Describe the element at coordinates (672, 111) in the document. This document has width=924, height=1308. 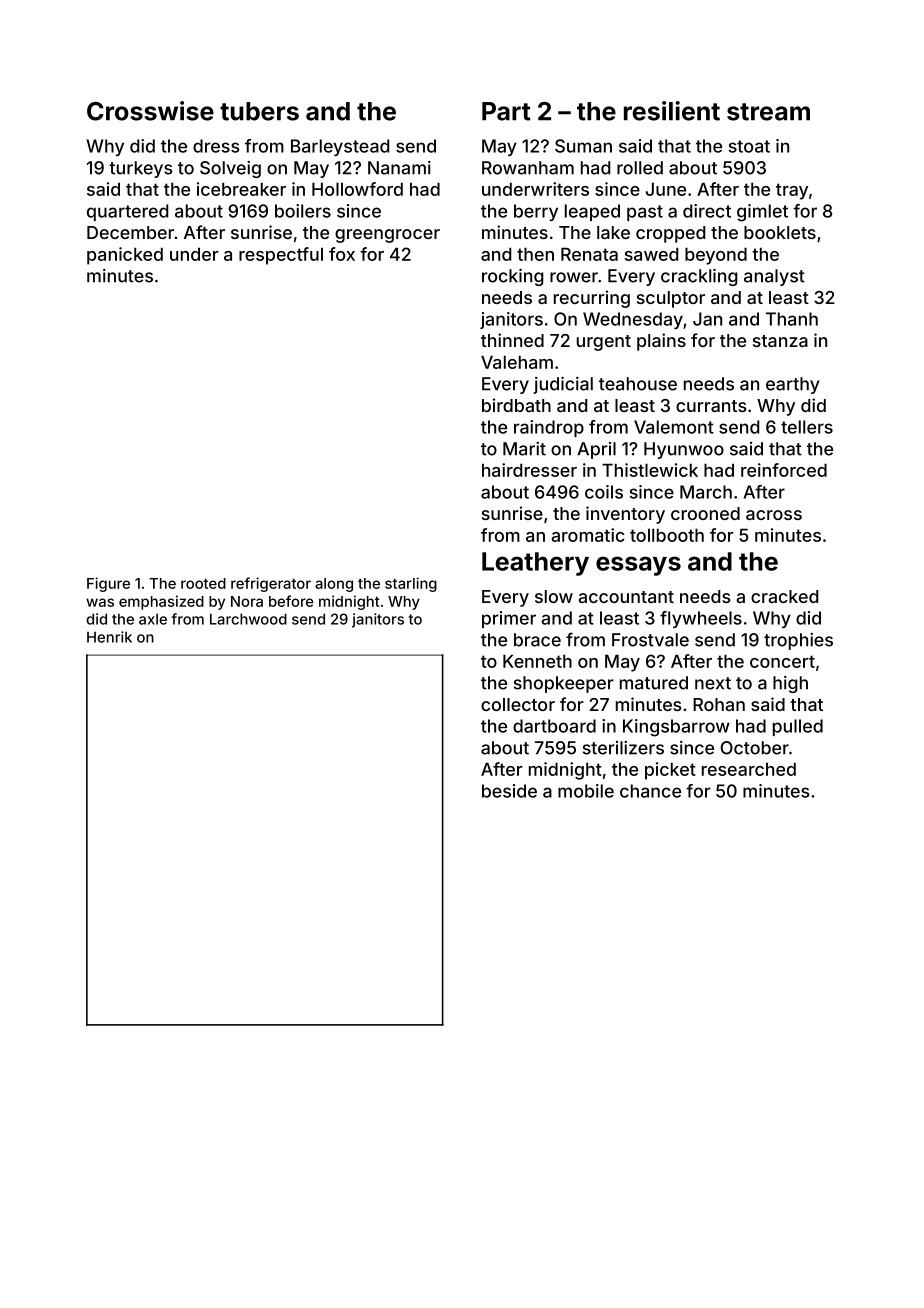
I see `resilient` at that location.
